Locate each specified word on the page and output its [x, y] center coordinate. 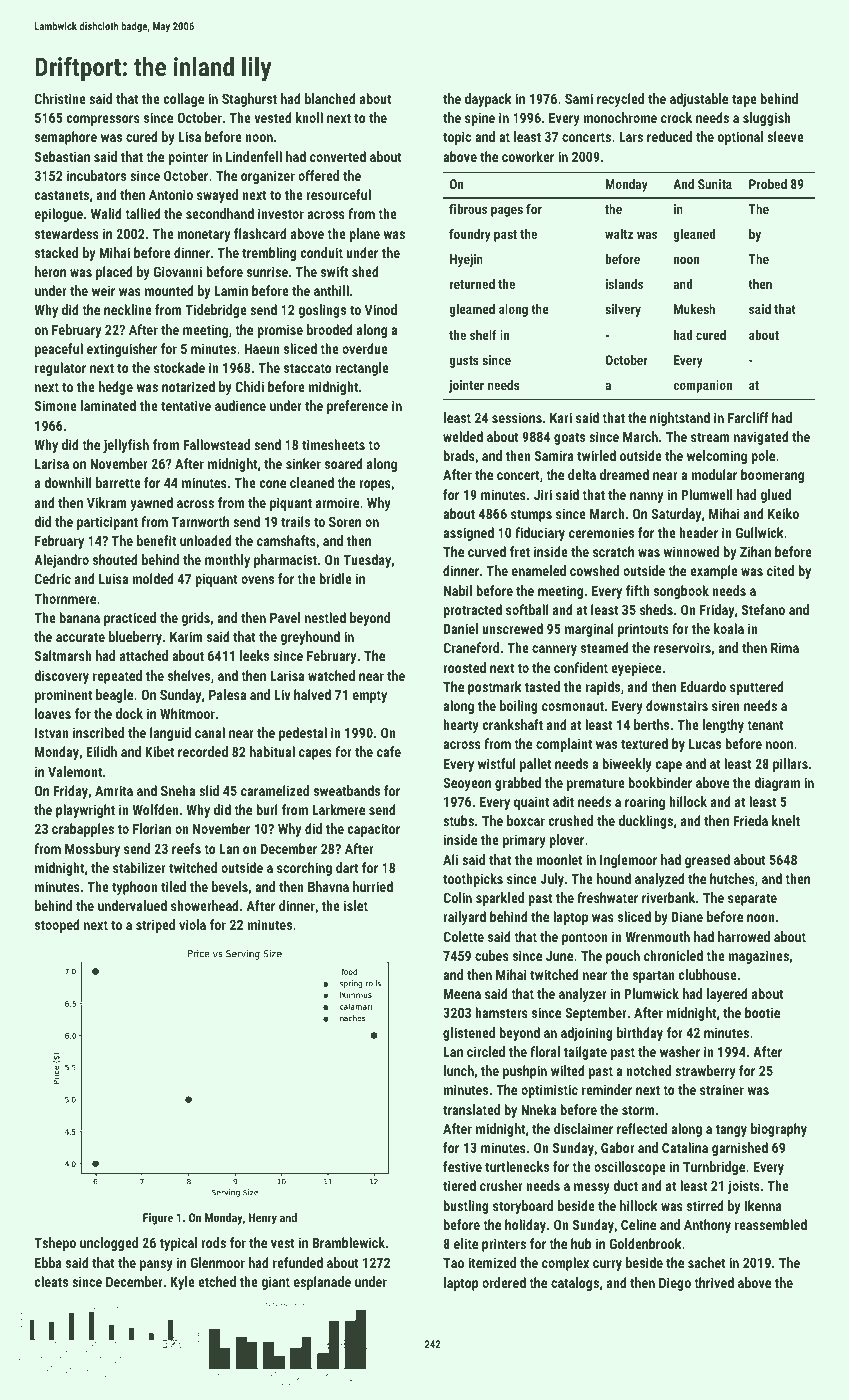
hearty [461, 726]
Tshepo [55, 1244]
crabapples [83, 830]
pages [507, 211]
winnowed [691, 551]
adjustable [699, 100]
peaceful [59, 350]
